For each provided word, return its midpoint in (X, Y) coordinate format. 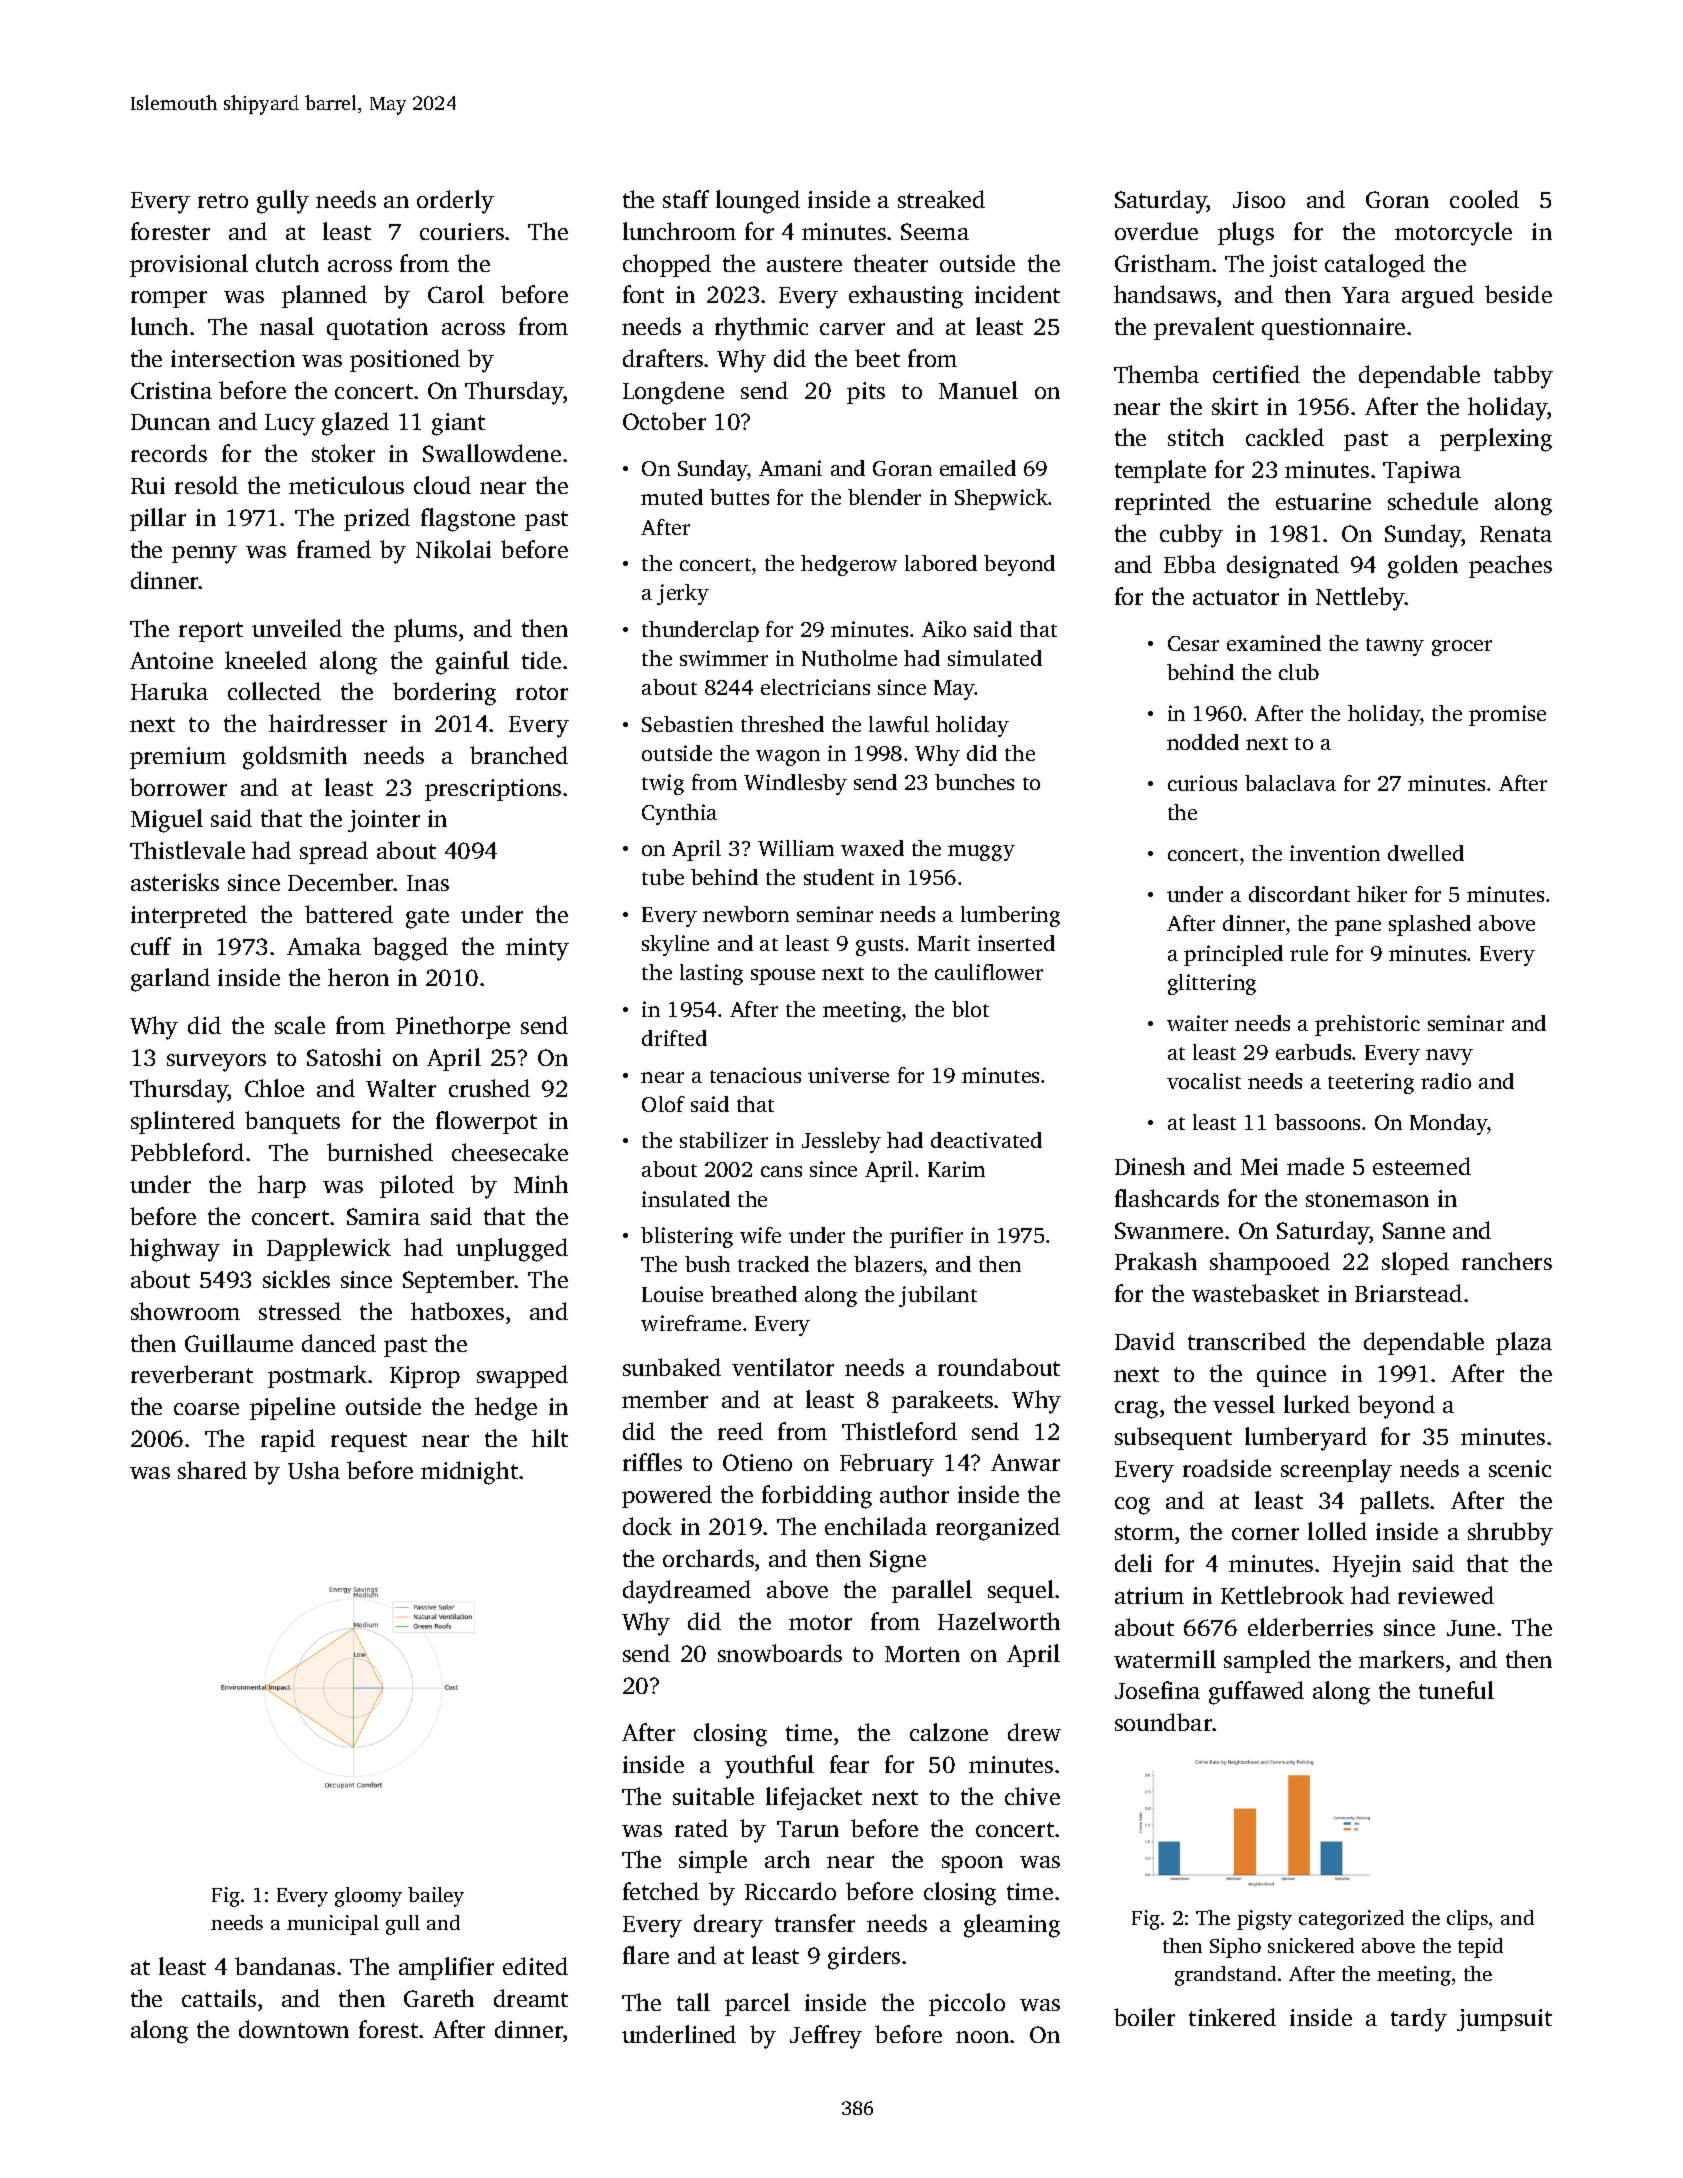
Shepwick (1002, 499)
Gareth (439, 1998)
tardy (1419, 2020)
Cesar (1193, 643)
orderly (455, 202)
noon (982, 2037)
